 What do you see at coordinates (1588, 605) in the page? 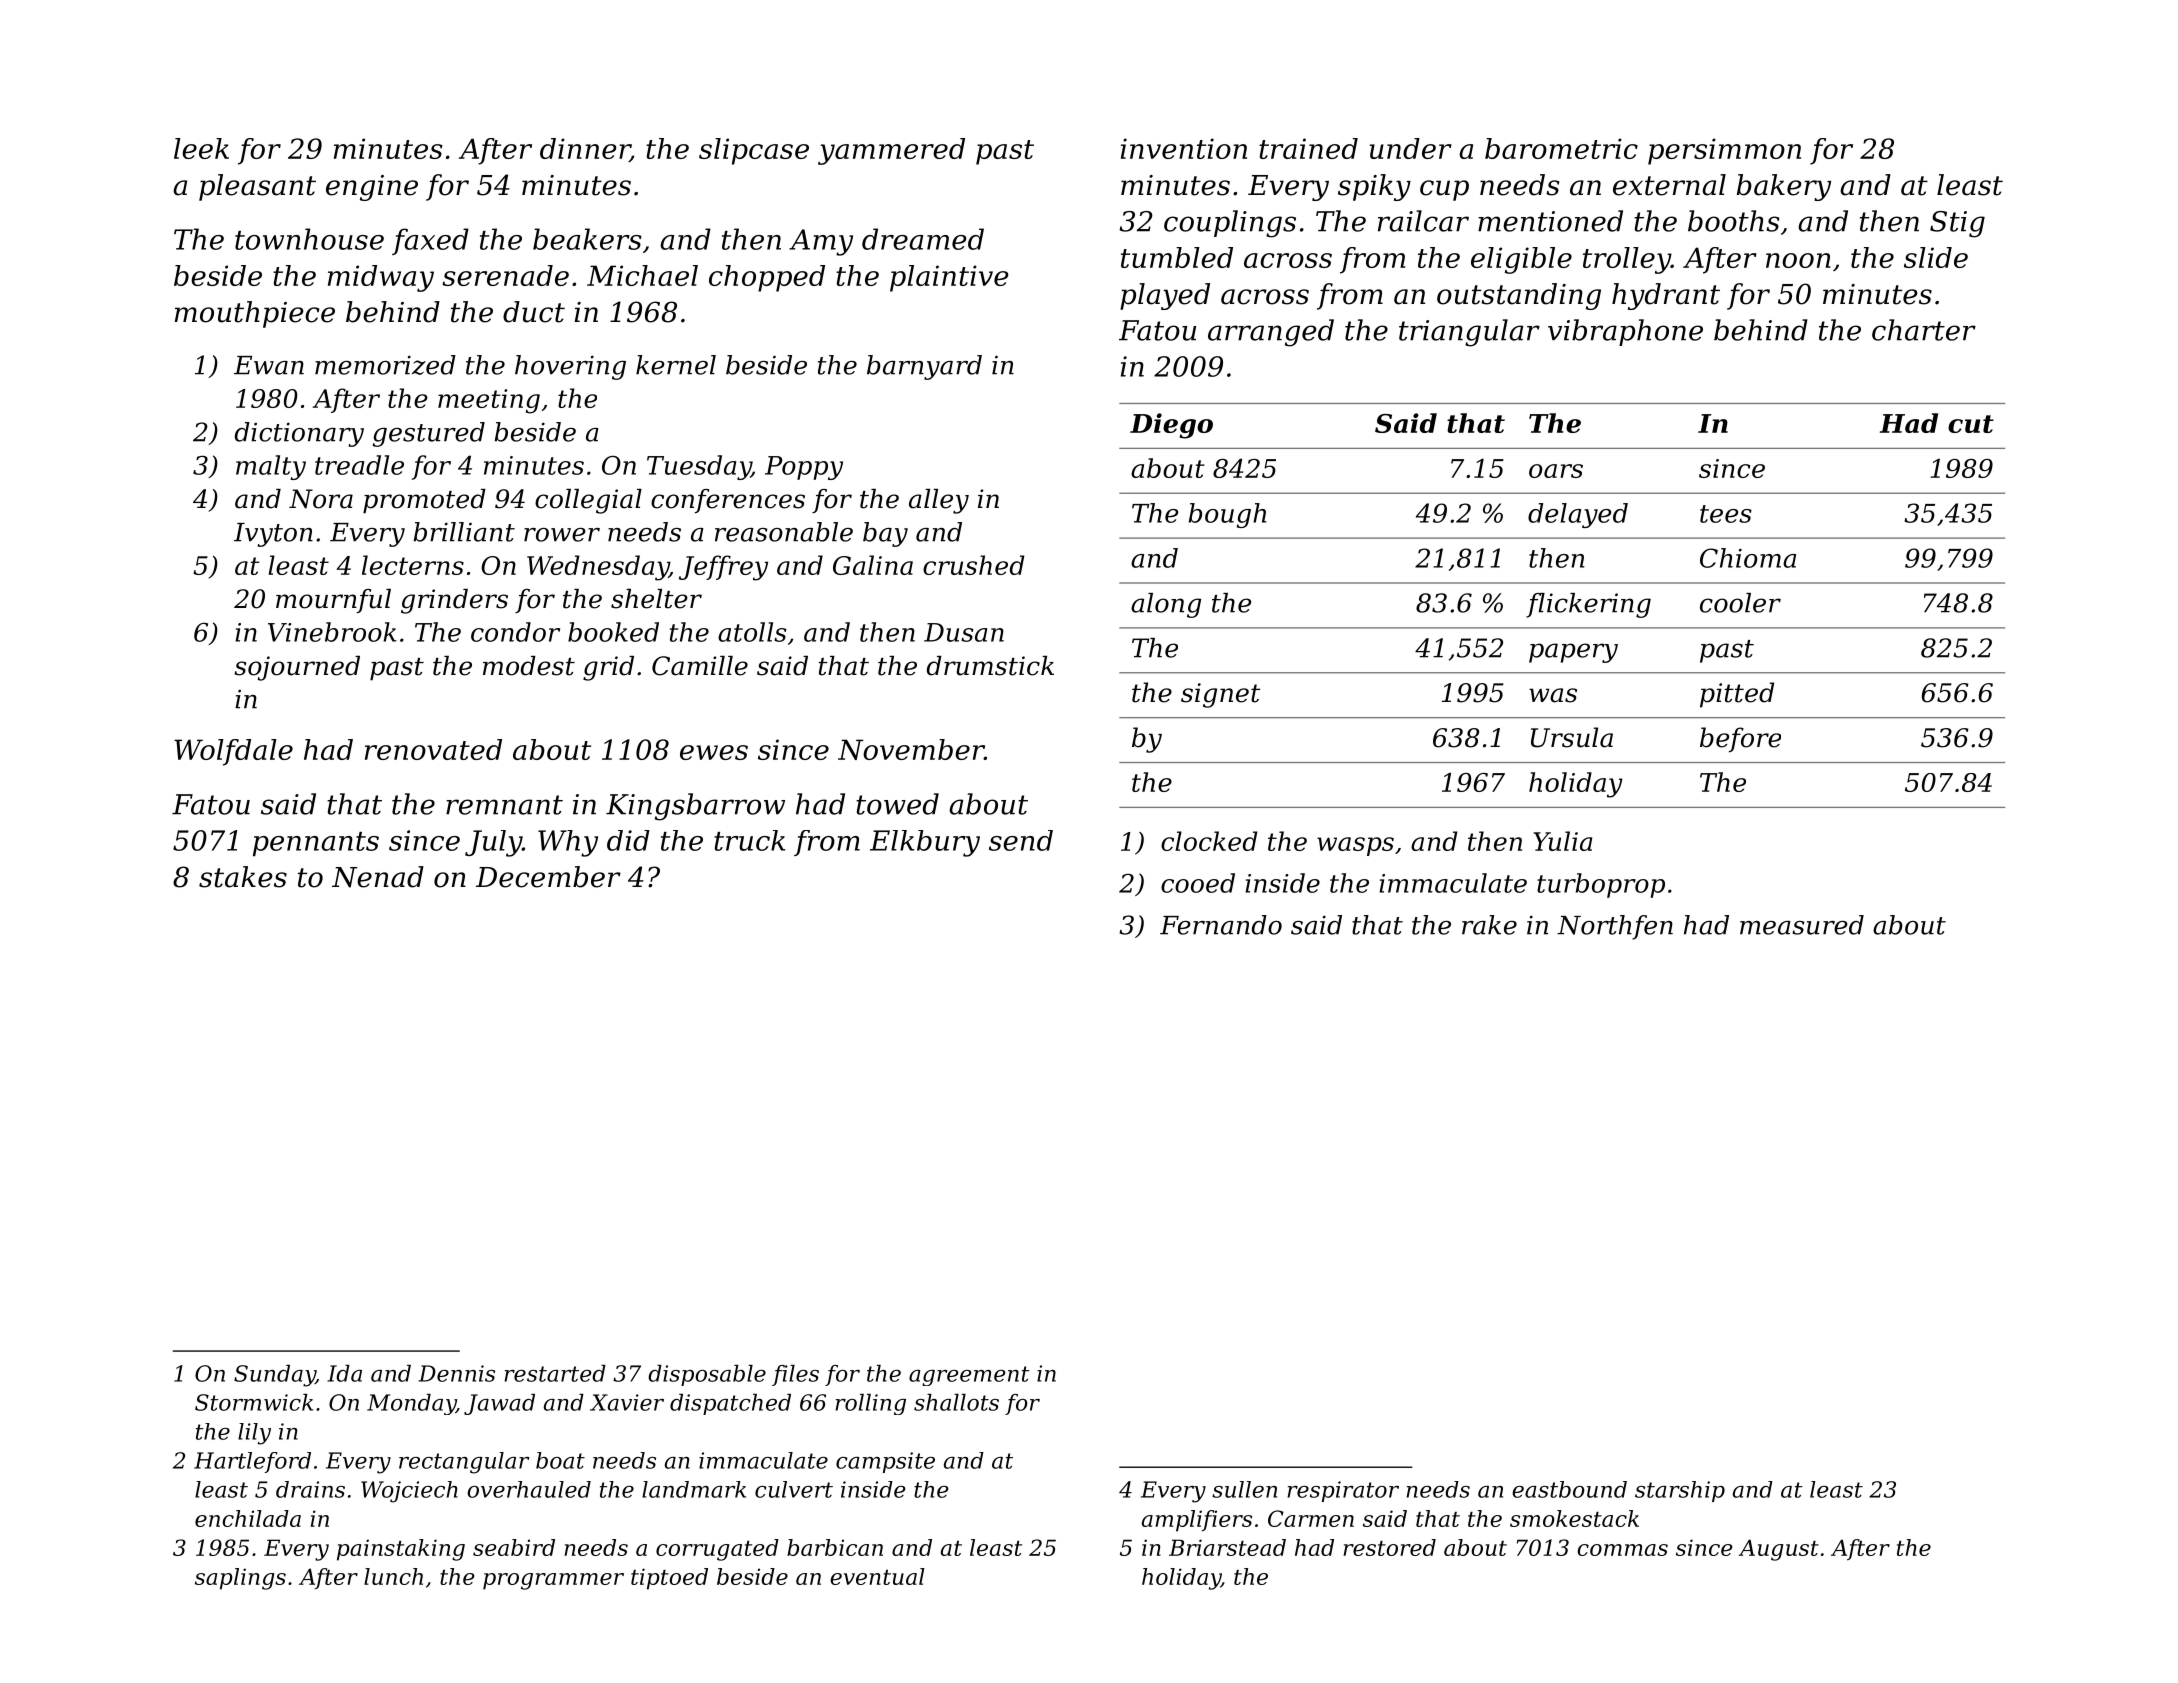
I see `flickering` at bounding box center [1588, 605].
